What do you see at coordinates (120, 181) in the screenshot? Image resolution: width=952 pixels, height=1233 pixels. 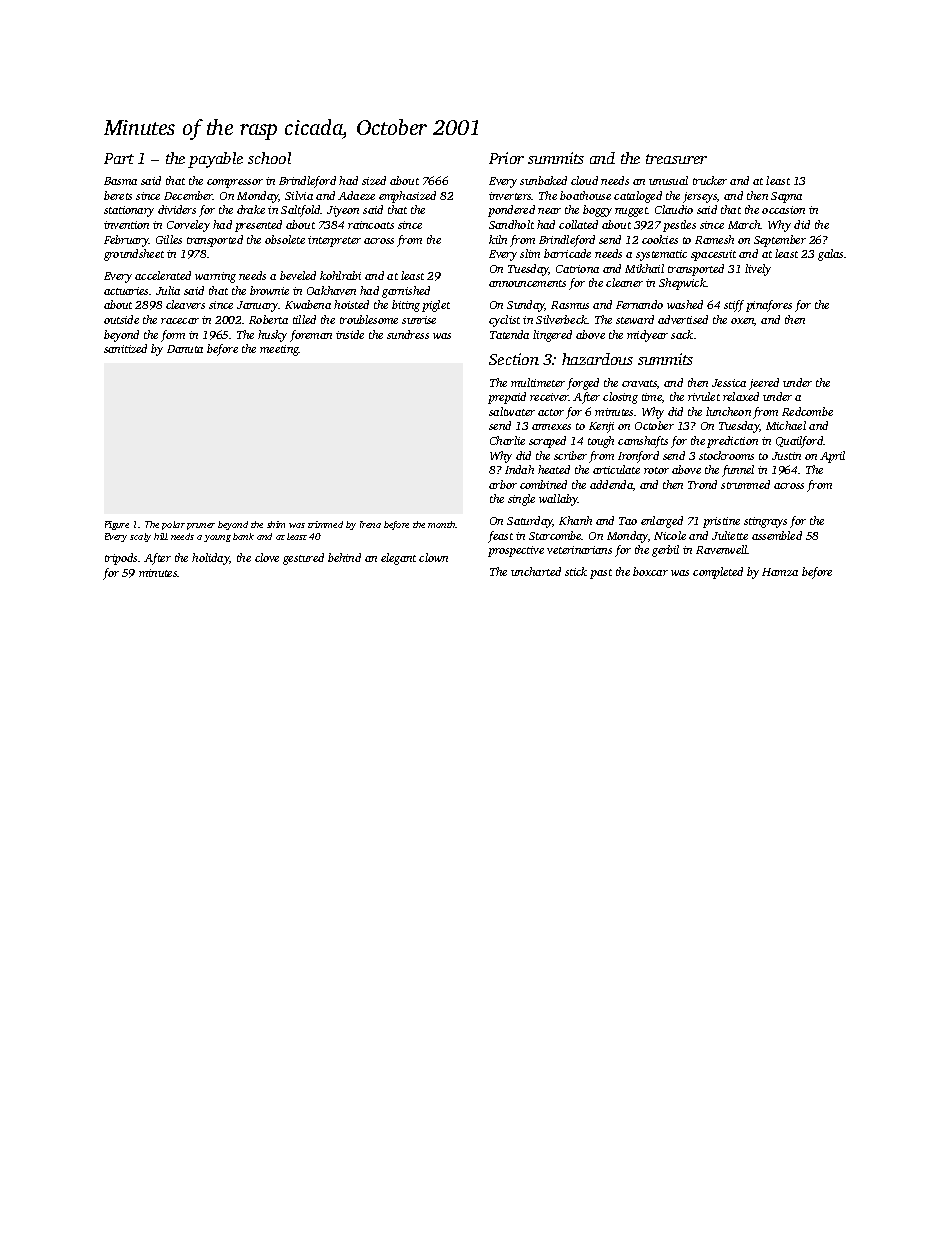 I see `Basma` at bounding box center [120, 181].
